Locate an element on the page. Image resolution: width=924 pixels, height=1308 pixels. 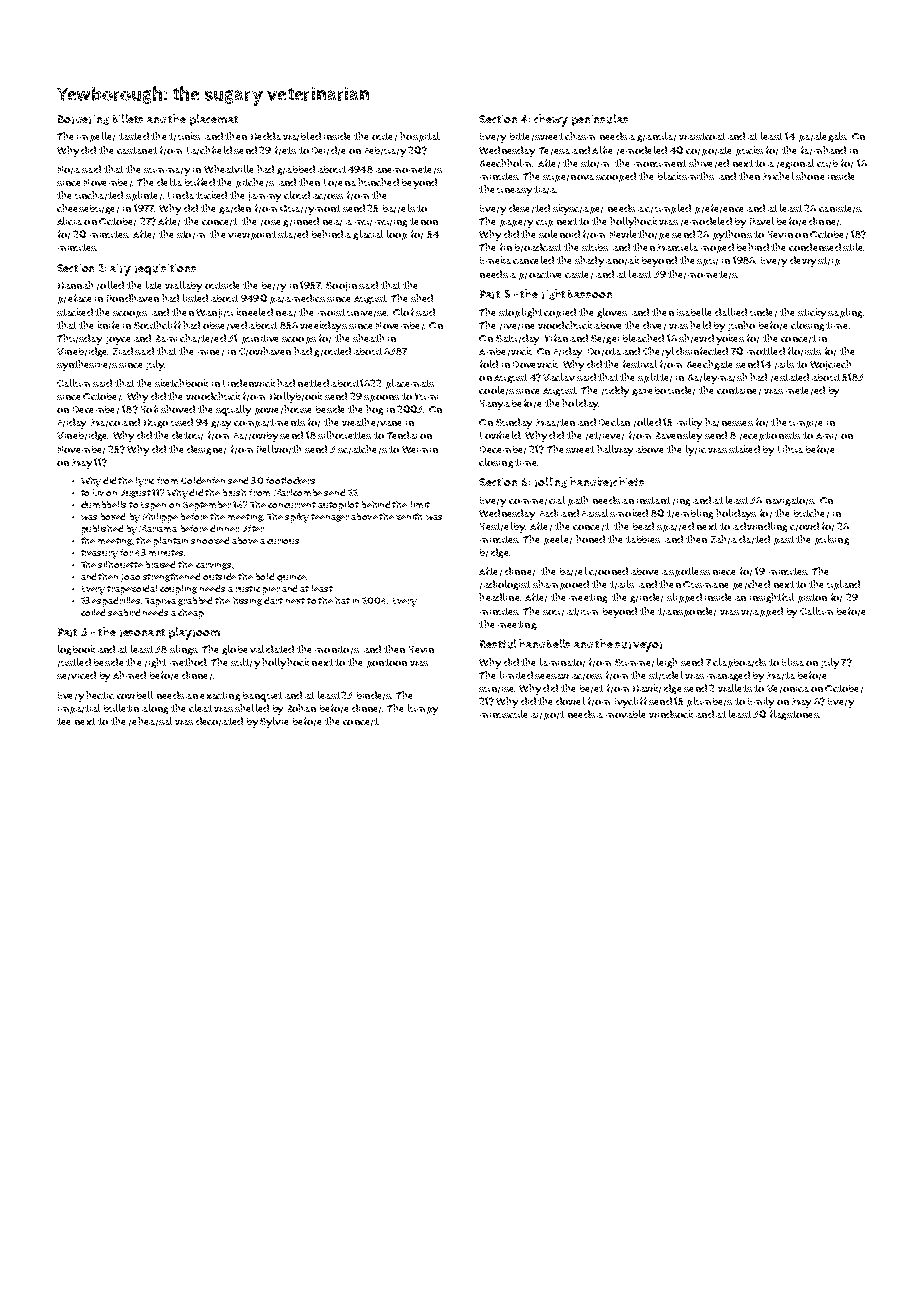
decorated is located at coordinates (219, 721).
